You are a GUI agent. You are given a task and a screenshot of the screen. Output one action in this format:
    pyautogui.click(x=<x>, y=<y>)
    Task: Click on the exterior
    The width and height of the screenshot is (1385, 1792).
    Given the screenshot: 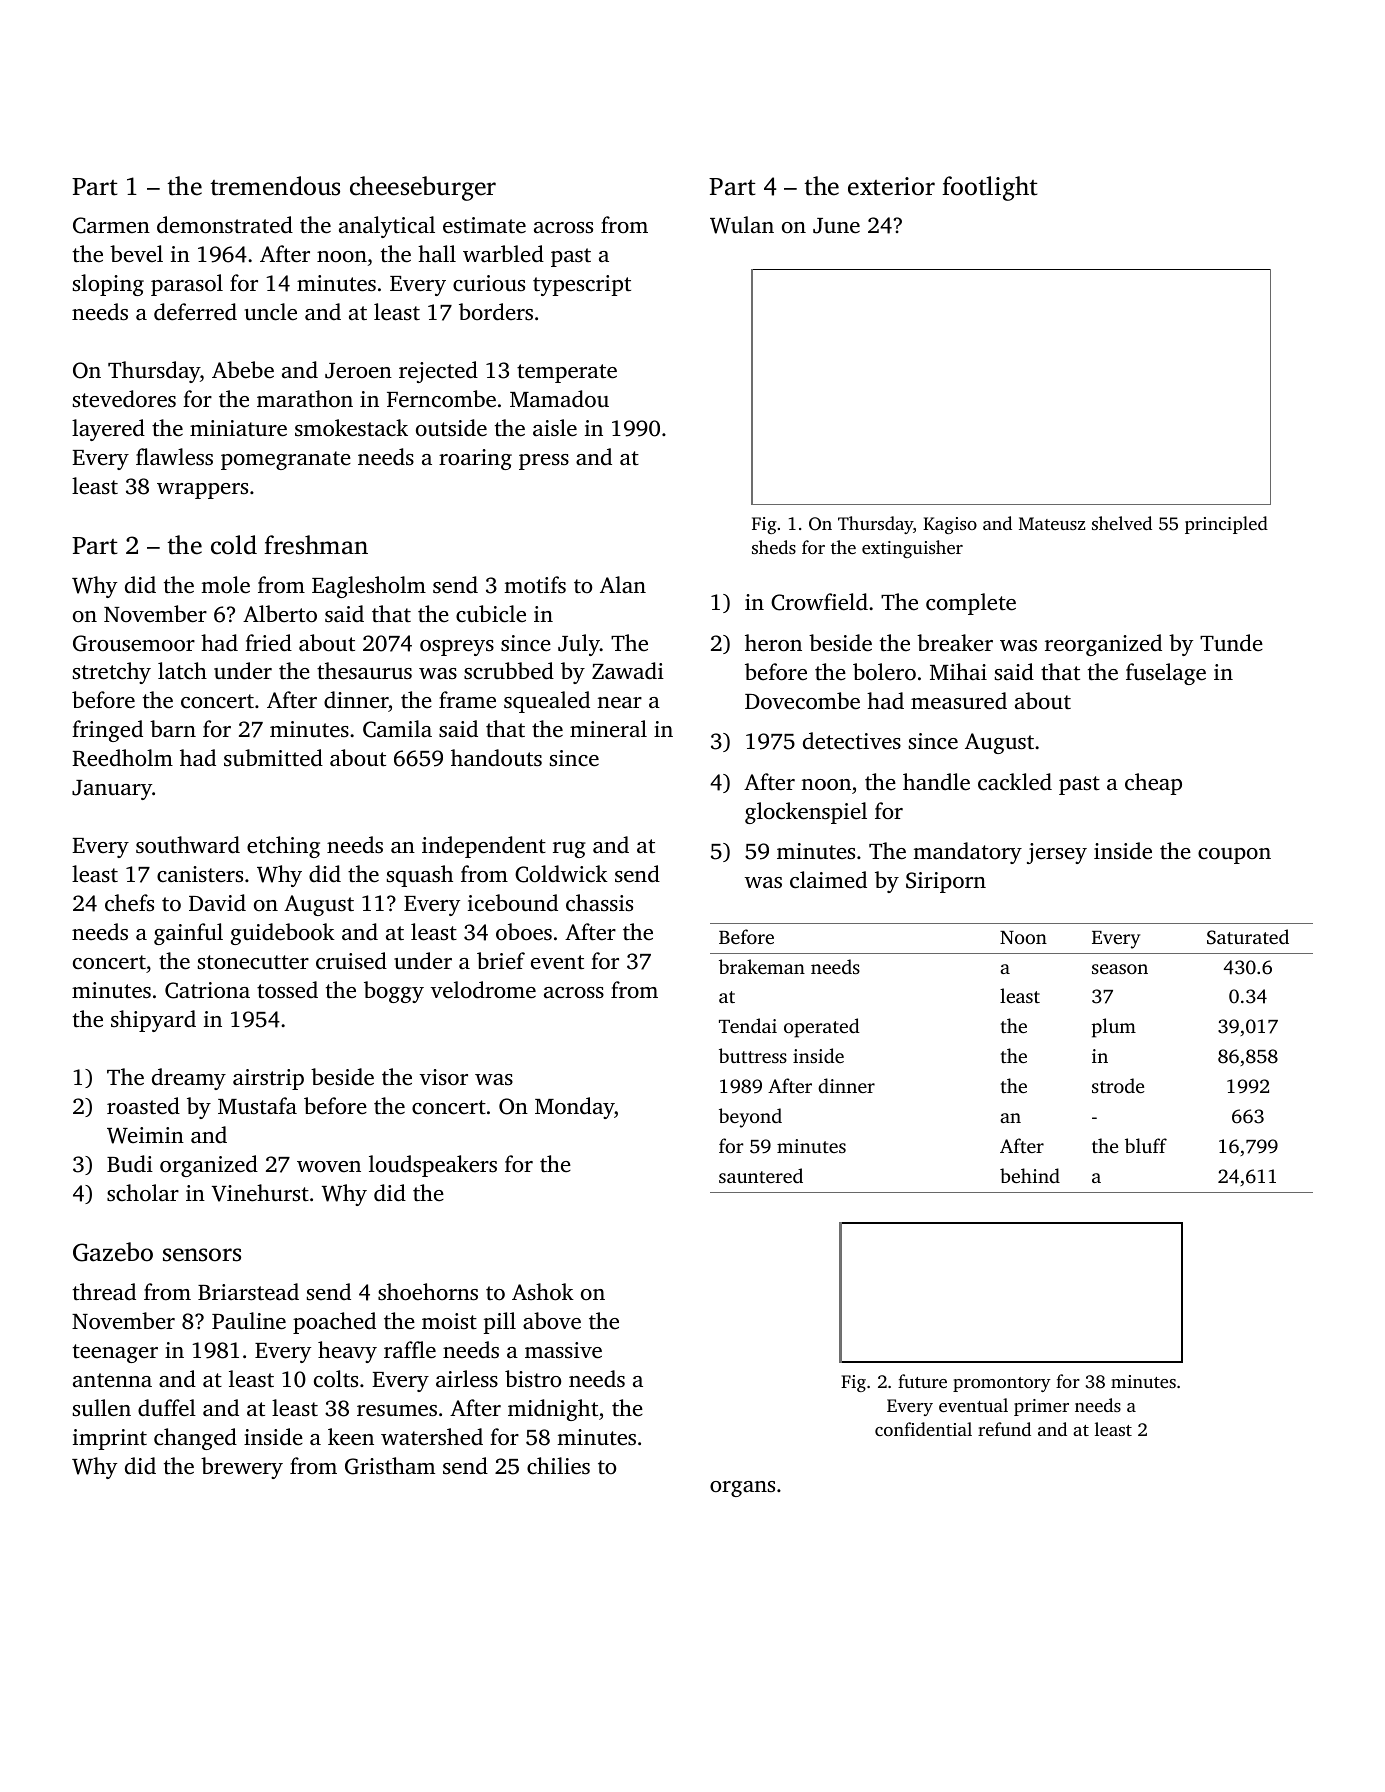 What is the action you would take?
    pyautogui.click(x=891, y=186)
